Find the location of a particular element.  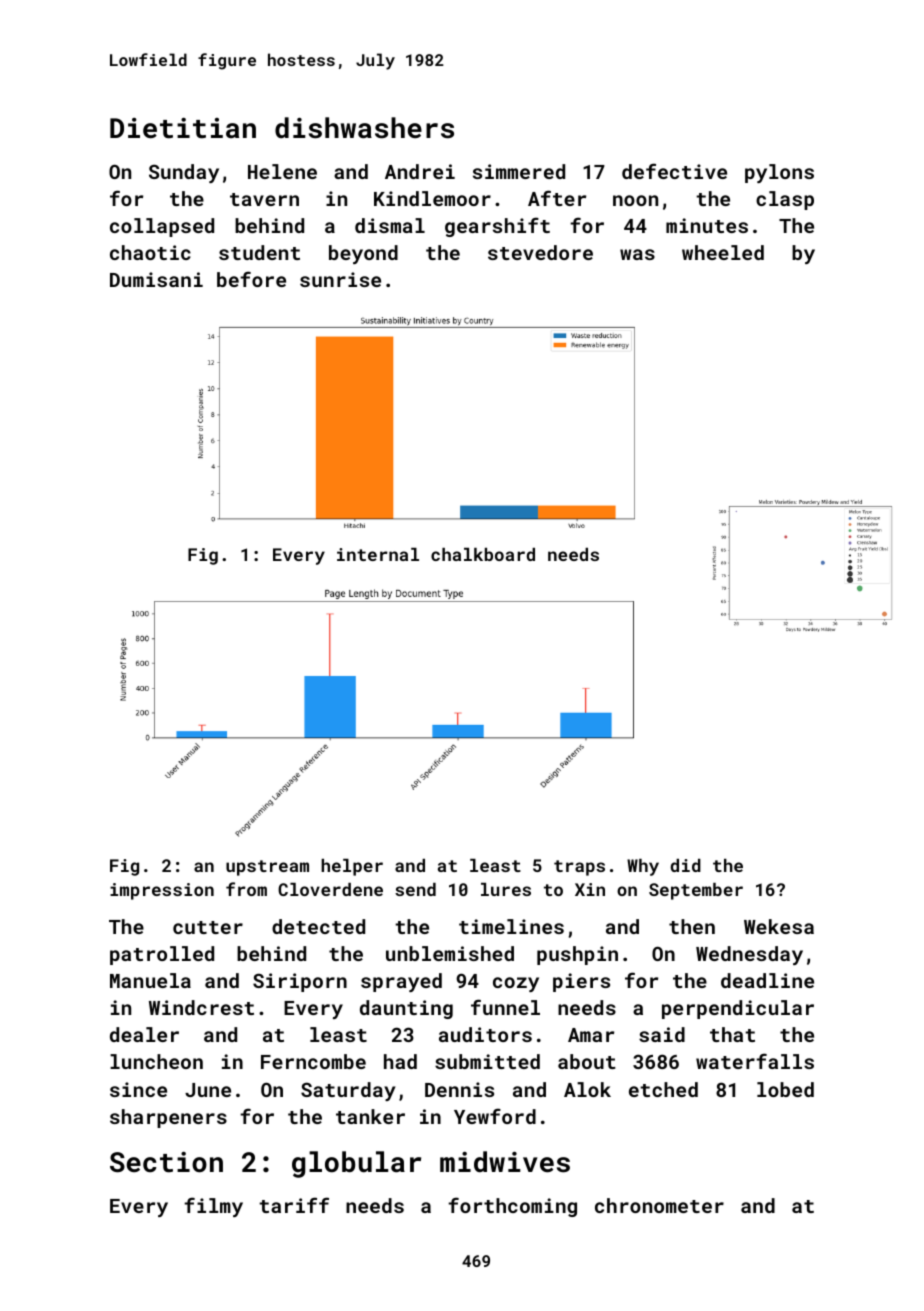

forthcoming is located at coordinates (512, 1207).
